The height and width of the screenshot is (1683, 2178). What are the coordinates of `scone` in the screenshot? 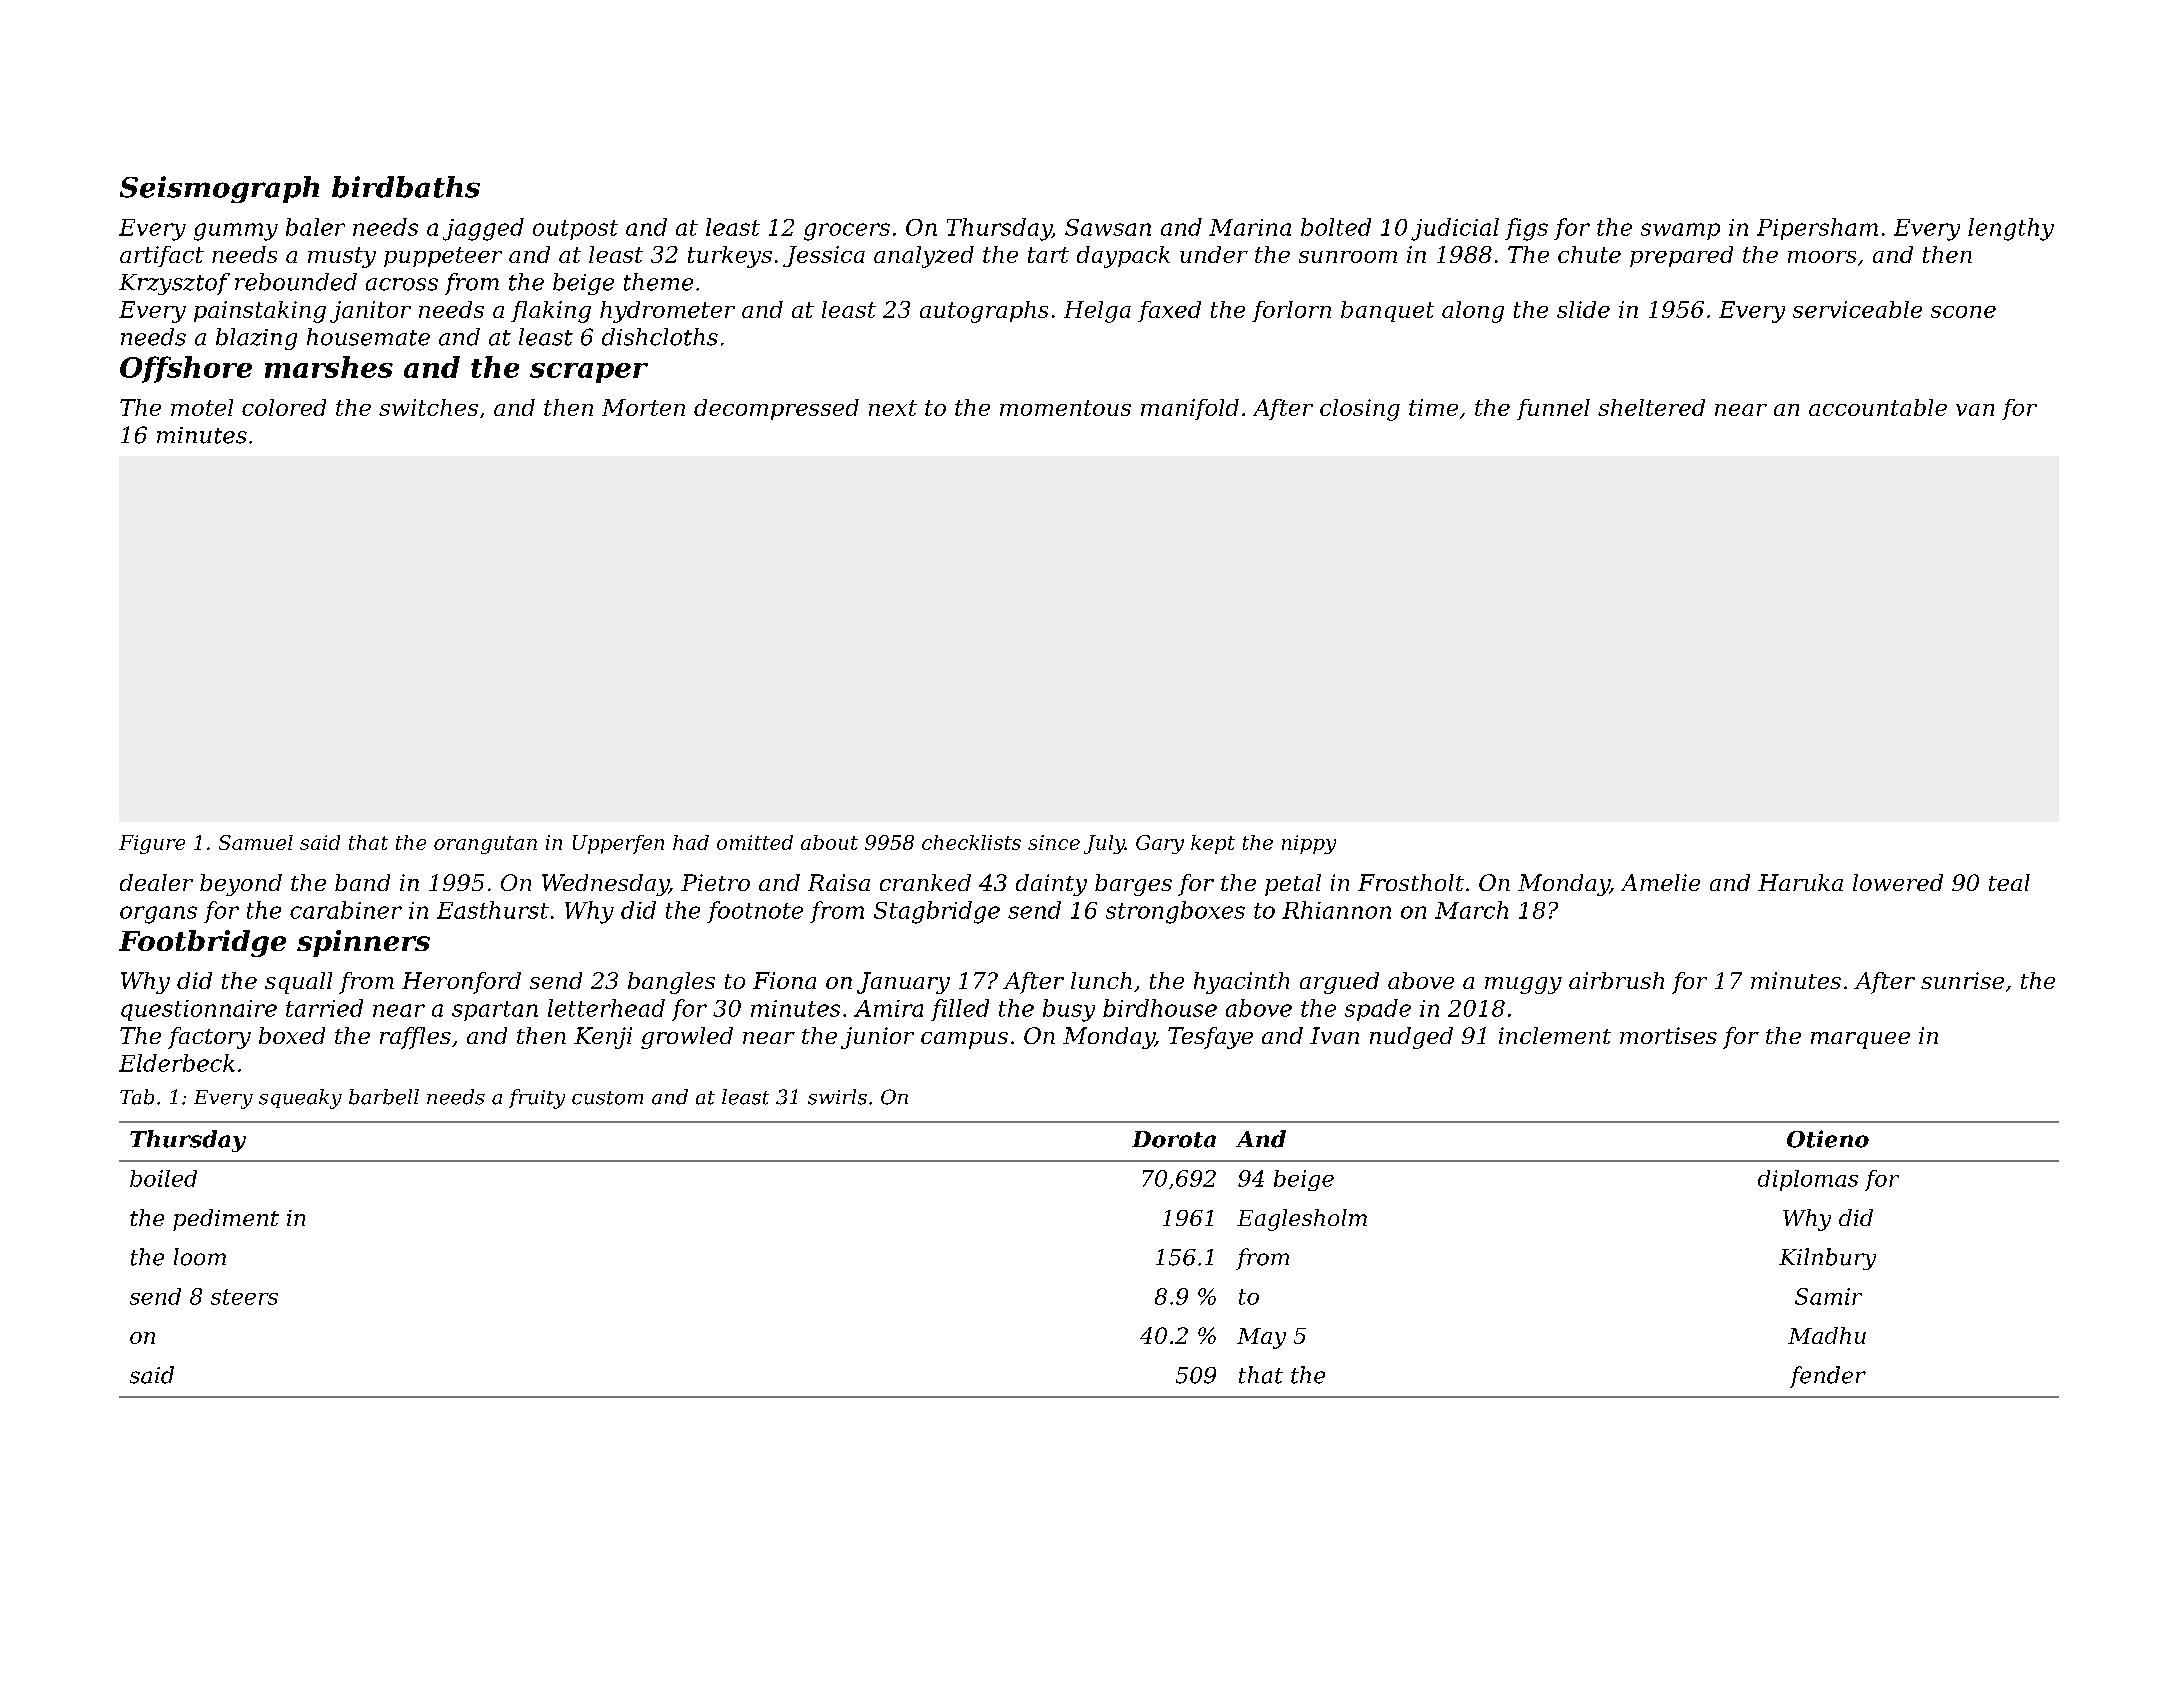 It's located at (1963, 312).
